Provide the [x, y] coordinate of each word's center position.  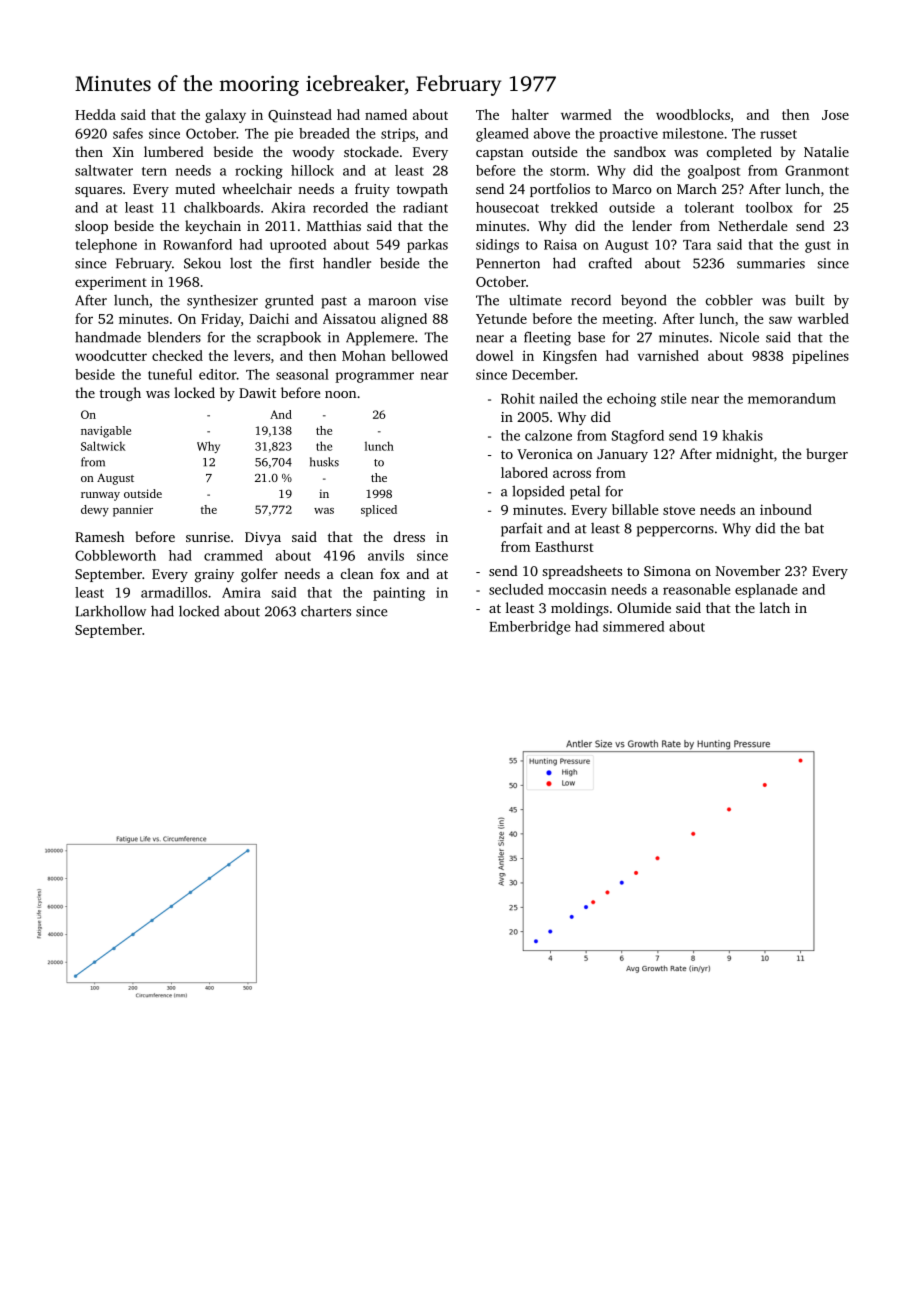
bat [814, 528]
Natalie [826, 151]
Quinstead [300, 116]
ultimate [535, 300]
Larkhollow [111, 611]
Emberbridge [529, 628]
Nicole [739, 337]
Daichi [269, 318]
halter [530, 114]
